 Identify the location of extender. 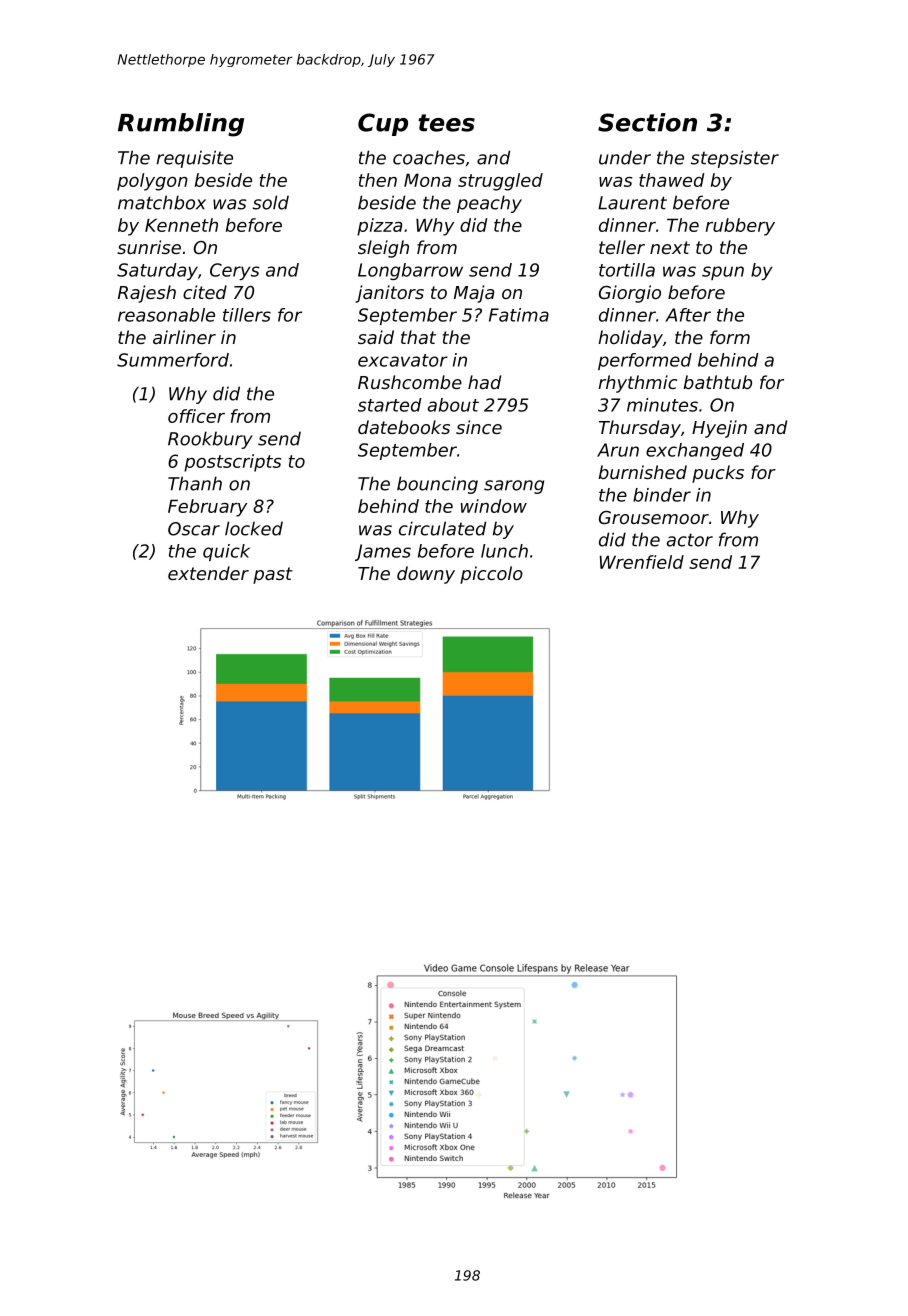
(208, 573).
